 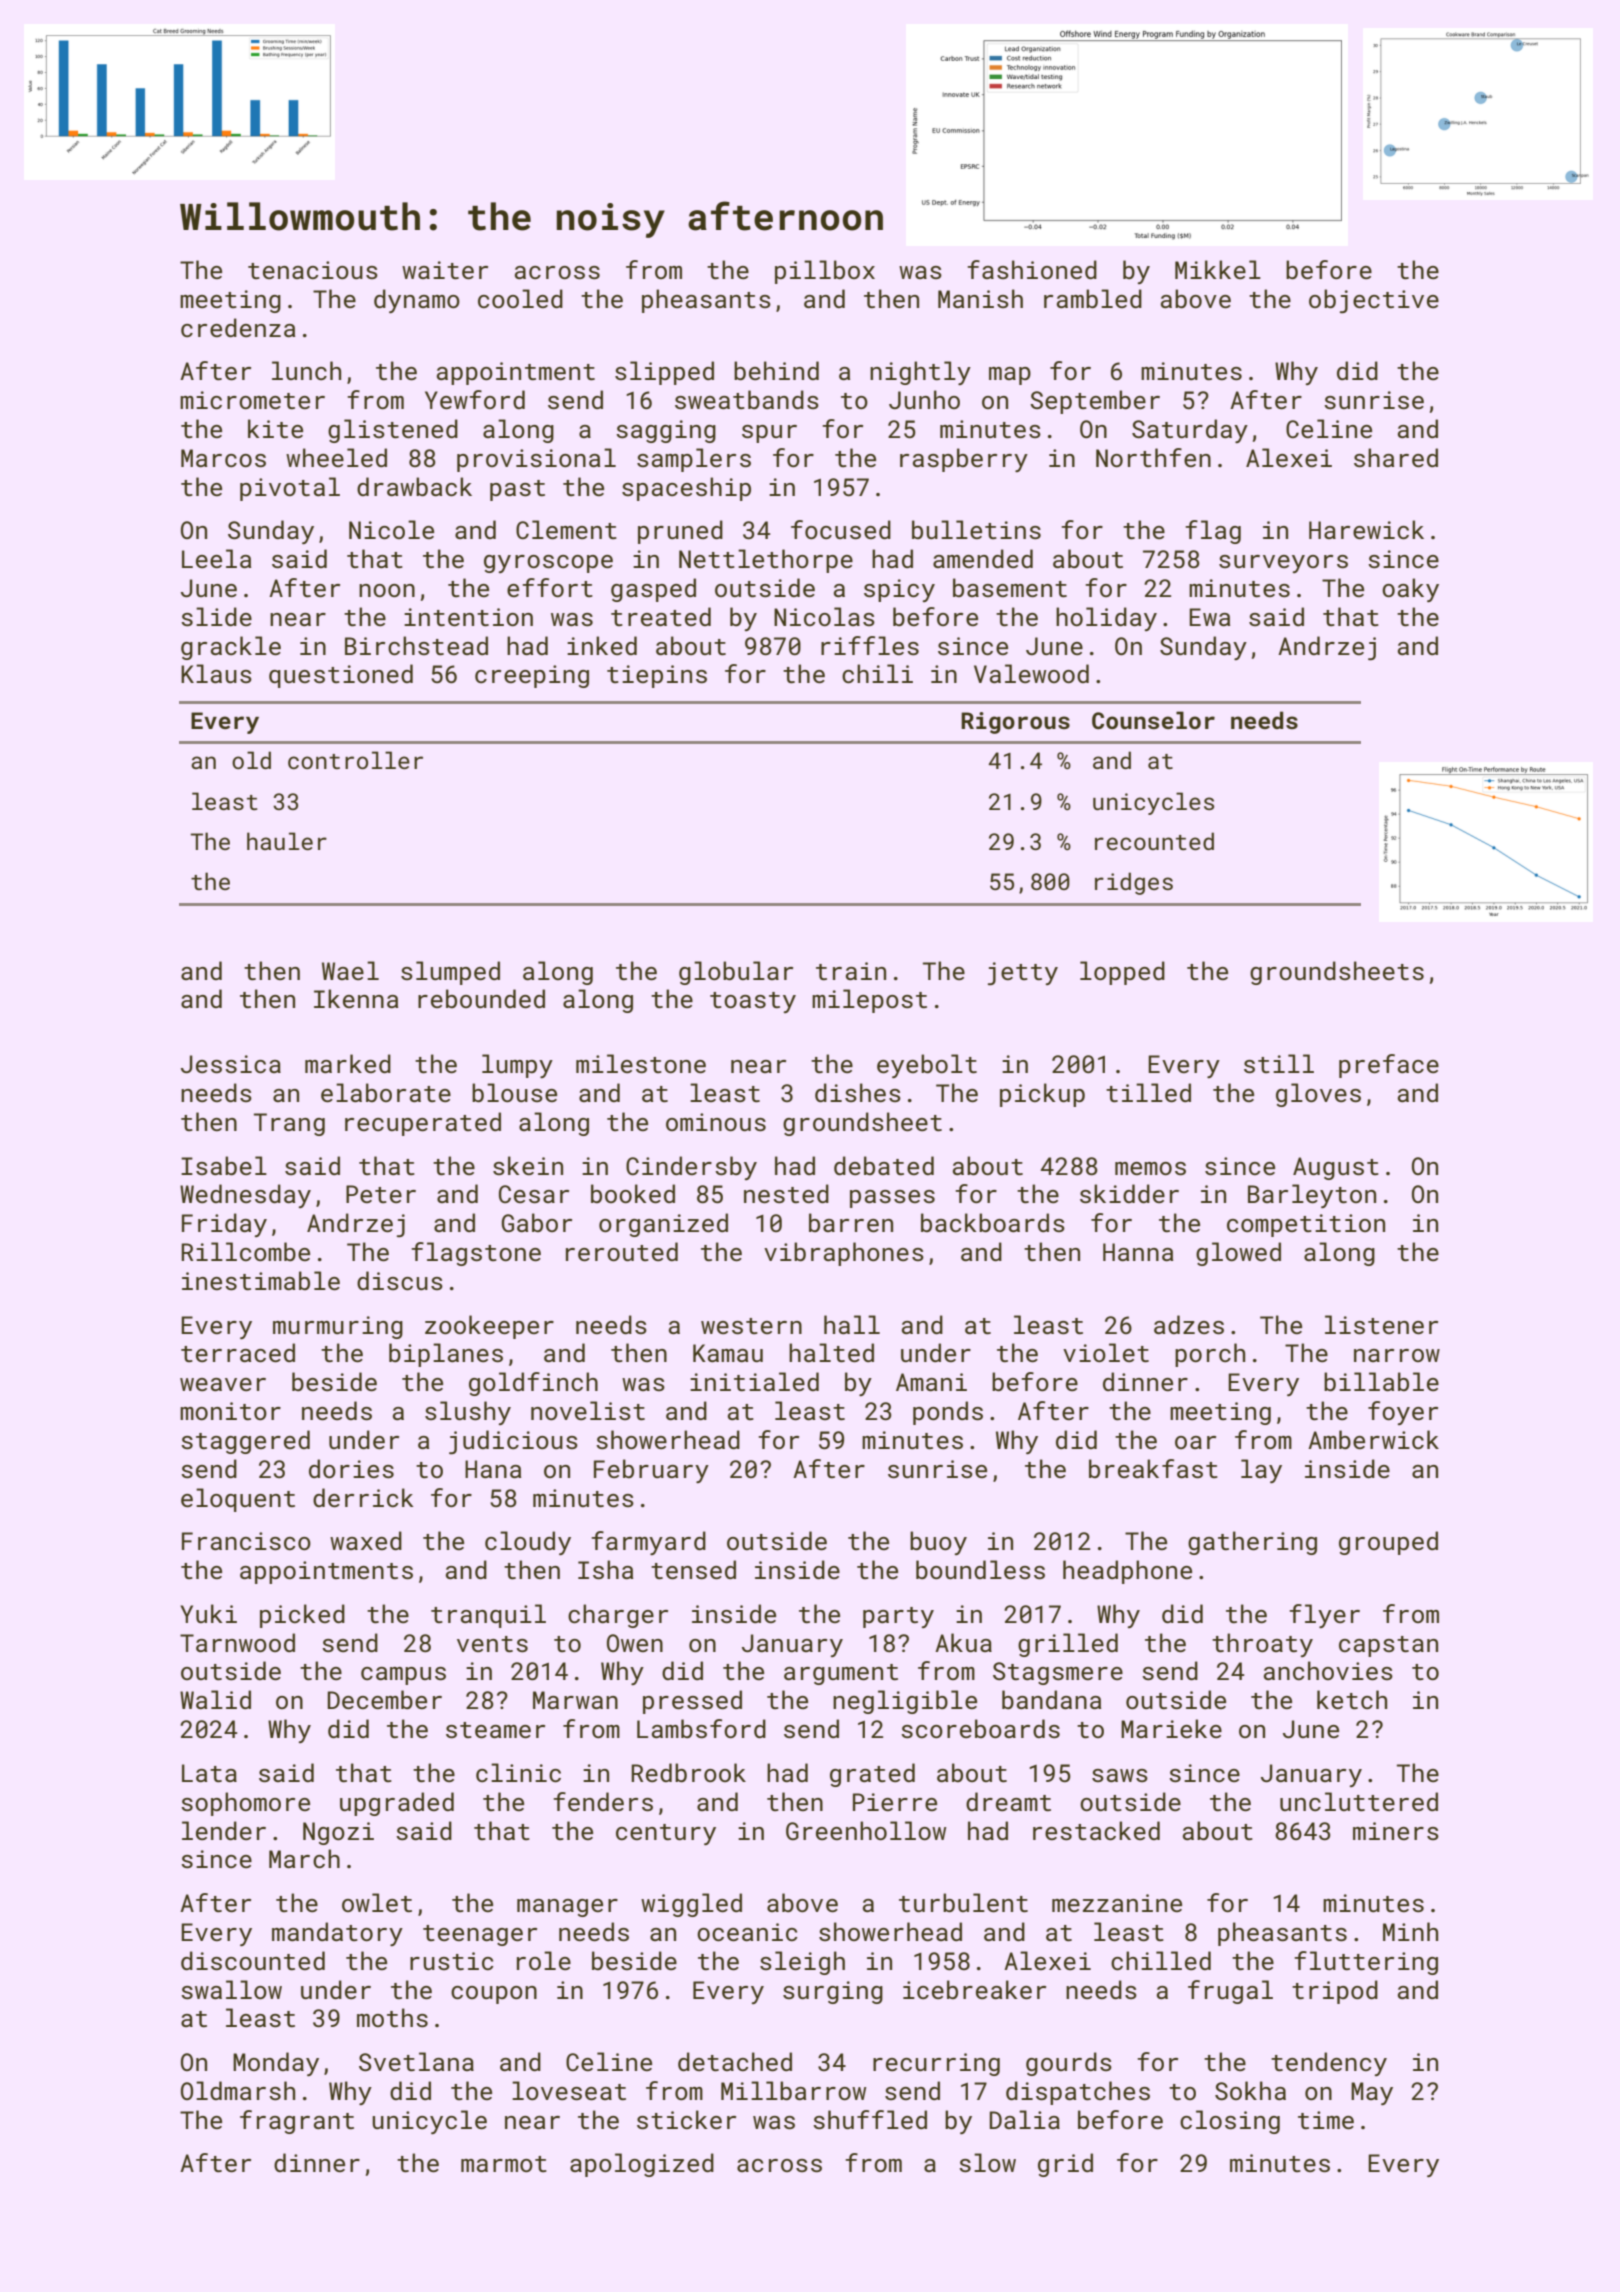 What do you see at coordinates (980, 298) in the page?
I see `Manish` at bounding box center [980, 298].
